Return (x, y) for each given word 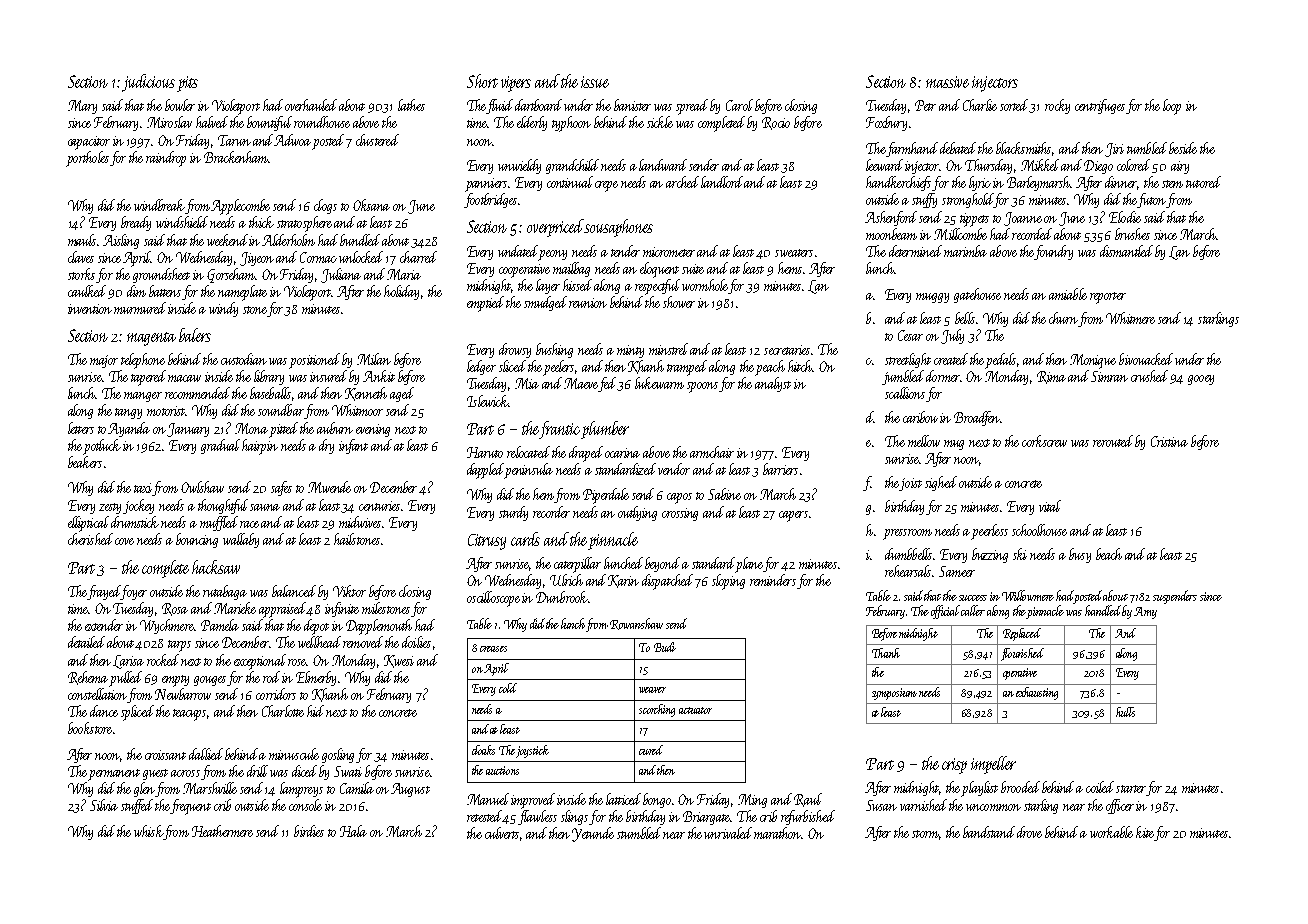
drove (1029, 832)
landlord (723, 182)
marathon (777, 833)
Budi (665, 647)
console (305, 805)
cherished (90, 539)
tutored (1203, 182)
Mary (82, 107)
